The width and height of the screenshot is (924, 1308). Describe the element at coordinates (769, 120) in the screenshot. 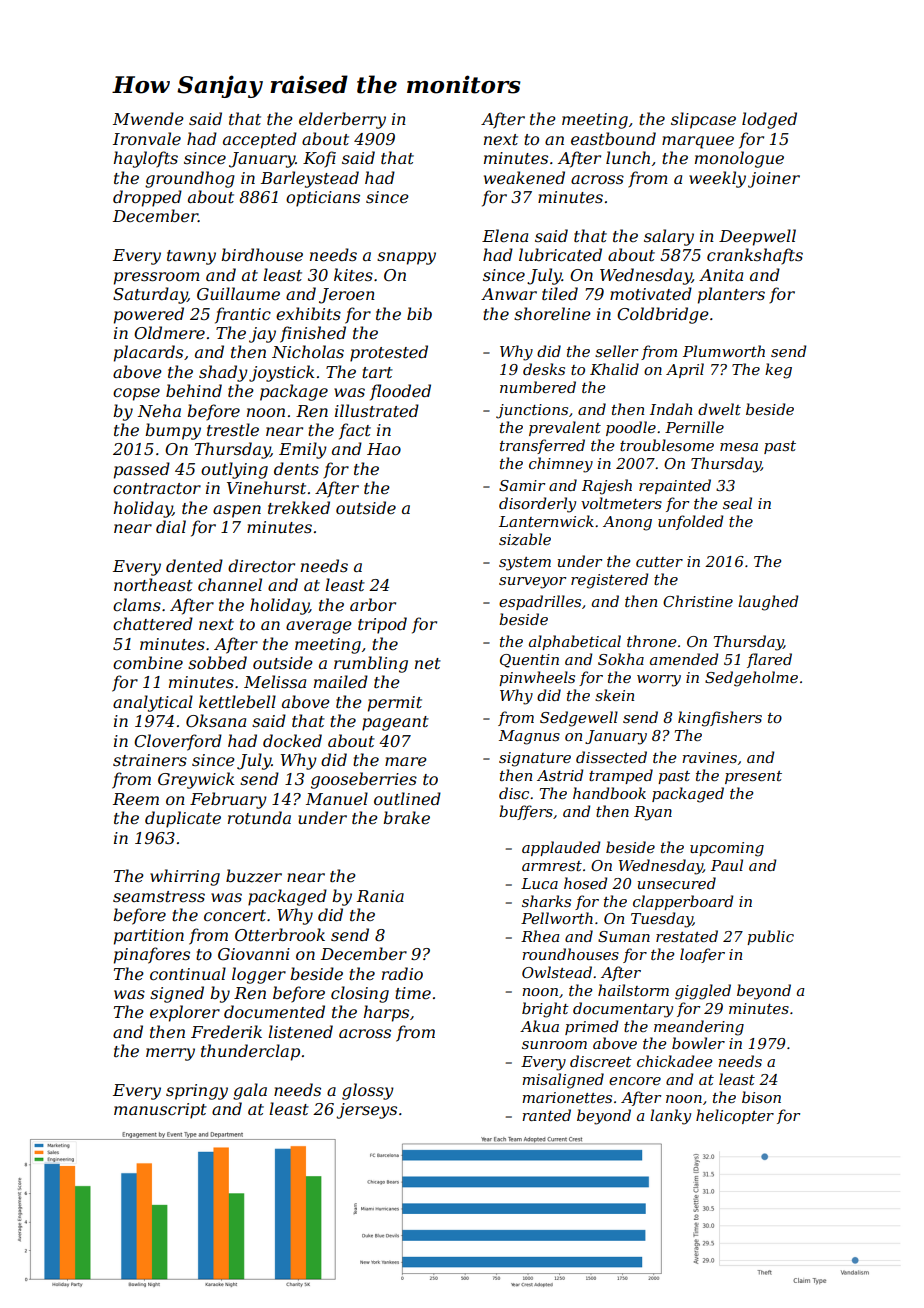

I see `lodged` at that location.
